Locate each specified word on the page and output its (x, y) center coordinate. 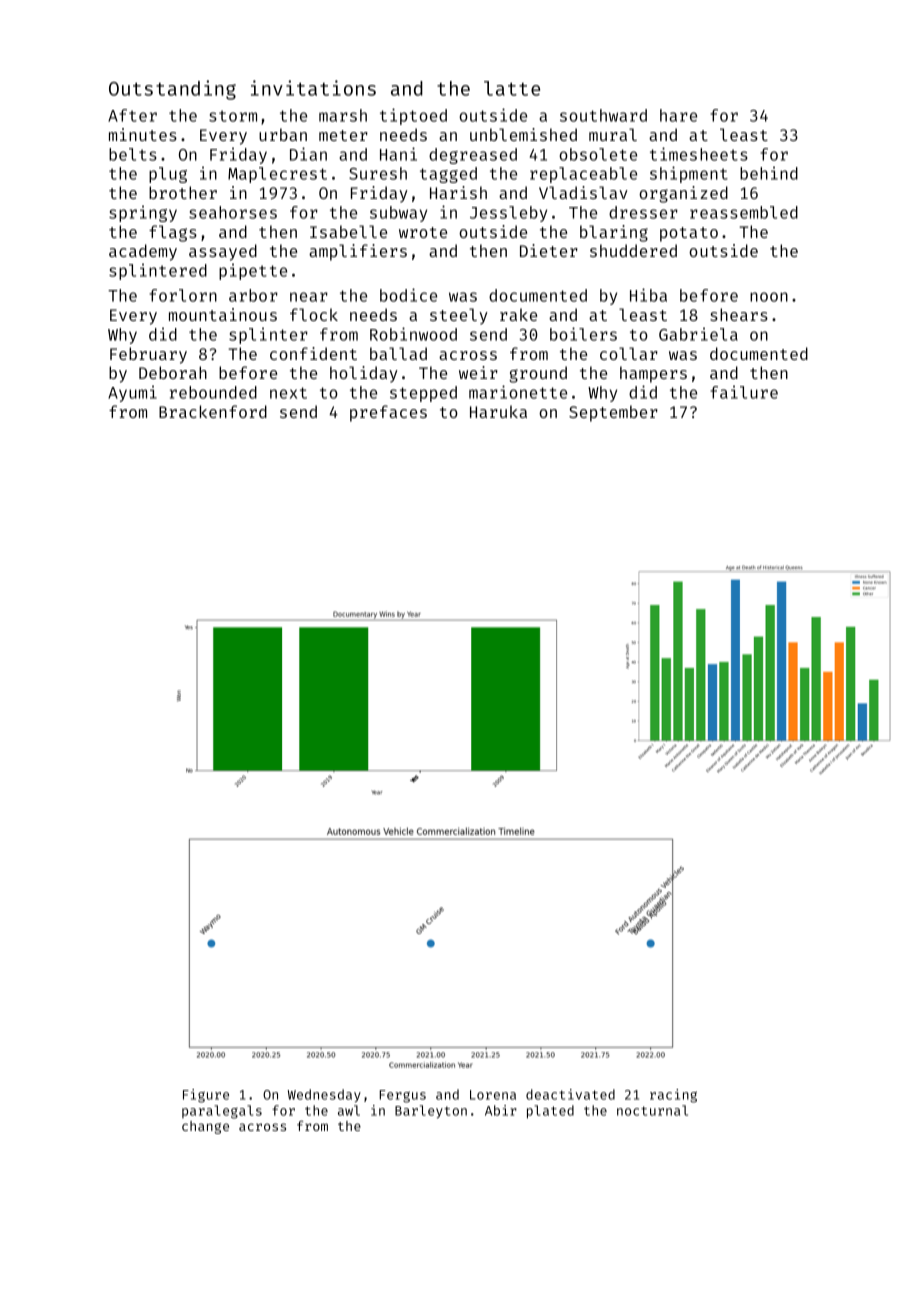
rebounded (213, 392)
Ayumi (132, 394)
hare (678, 115)
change (205, 1127)
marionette (518, 392)
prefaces (388, 413)
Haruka (498, 411)
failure (744, 392)
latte (512, 88)
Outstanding (172, 90)
